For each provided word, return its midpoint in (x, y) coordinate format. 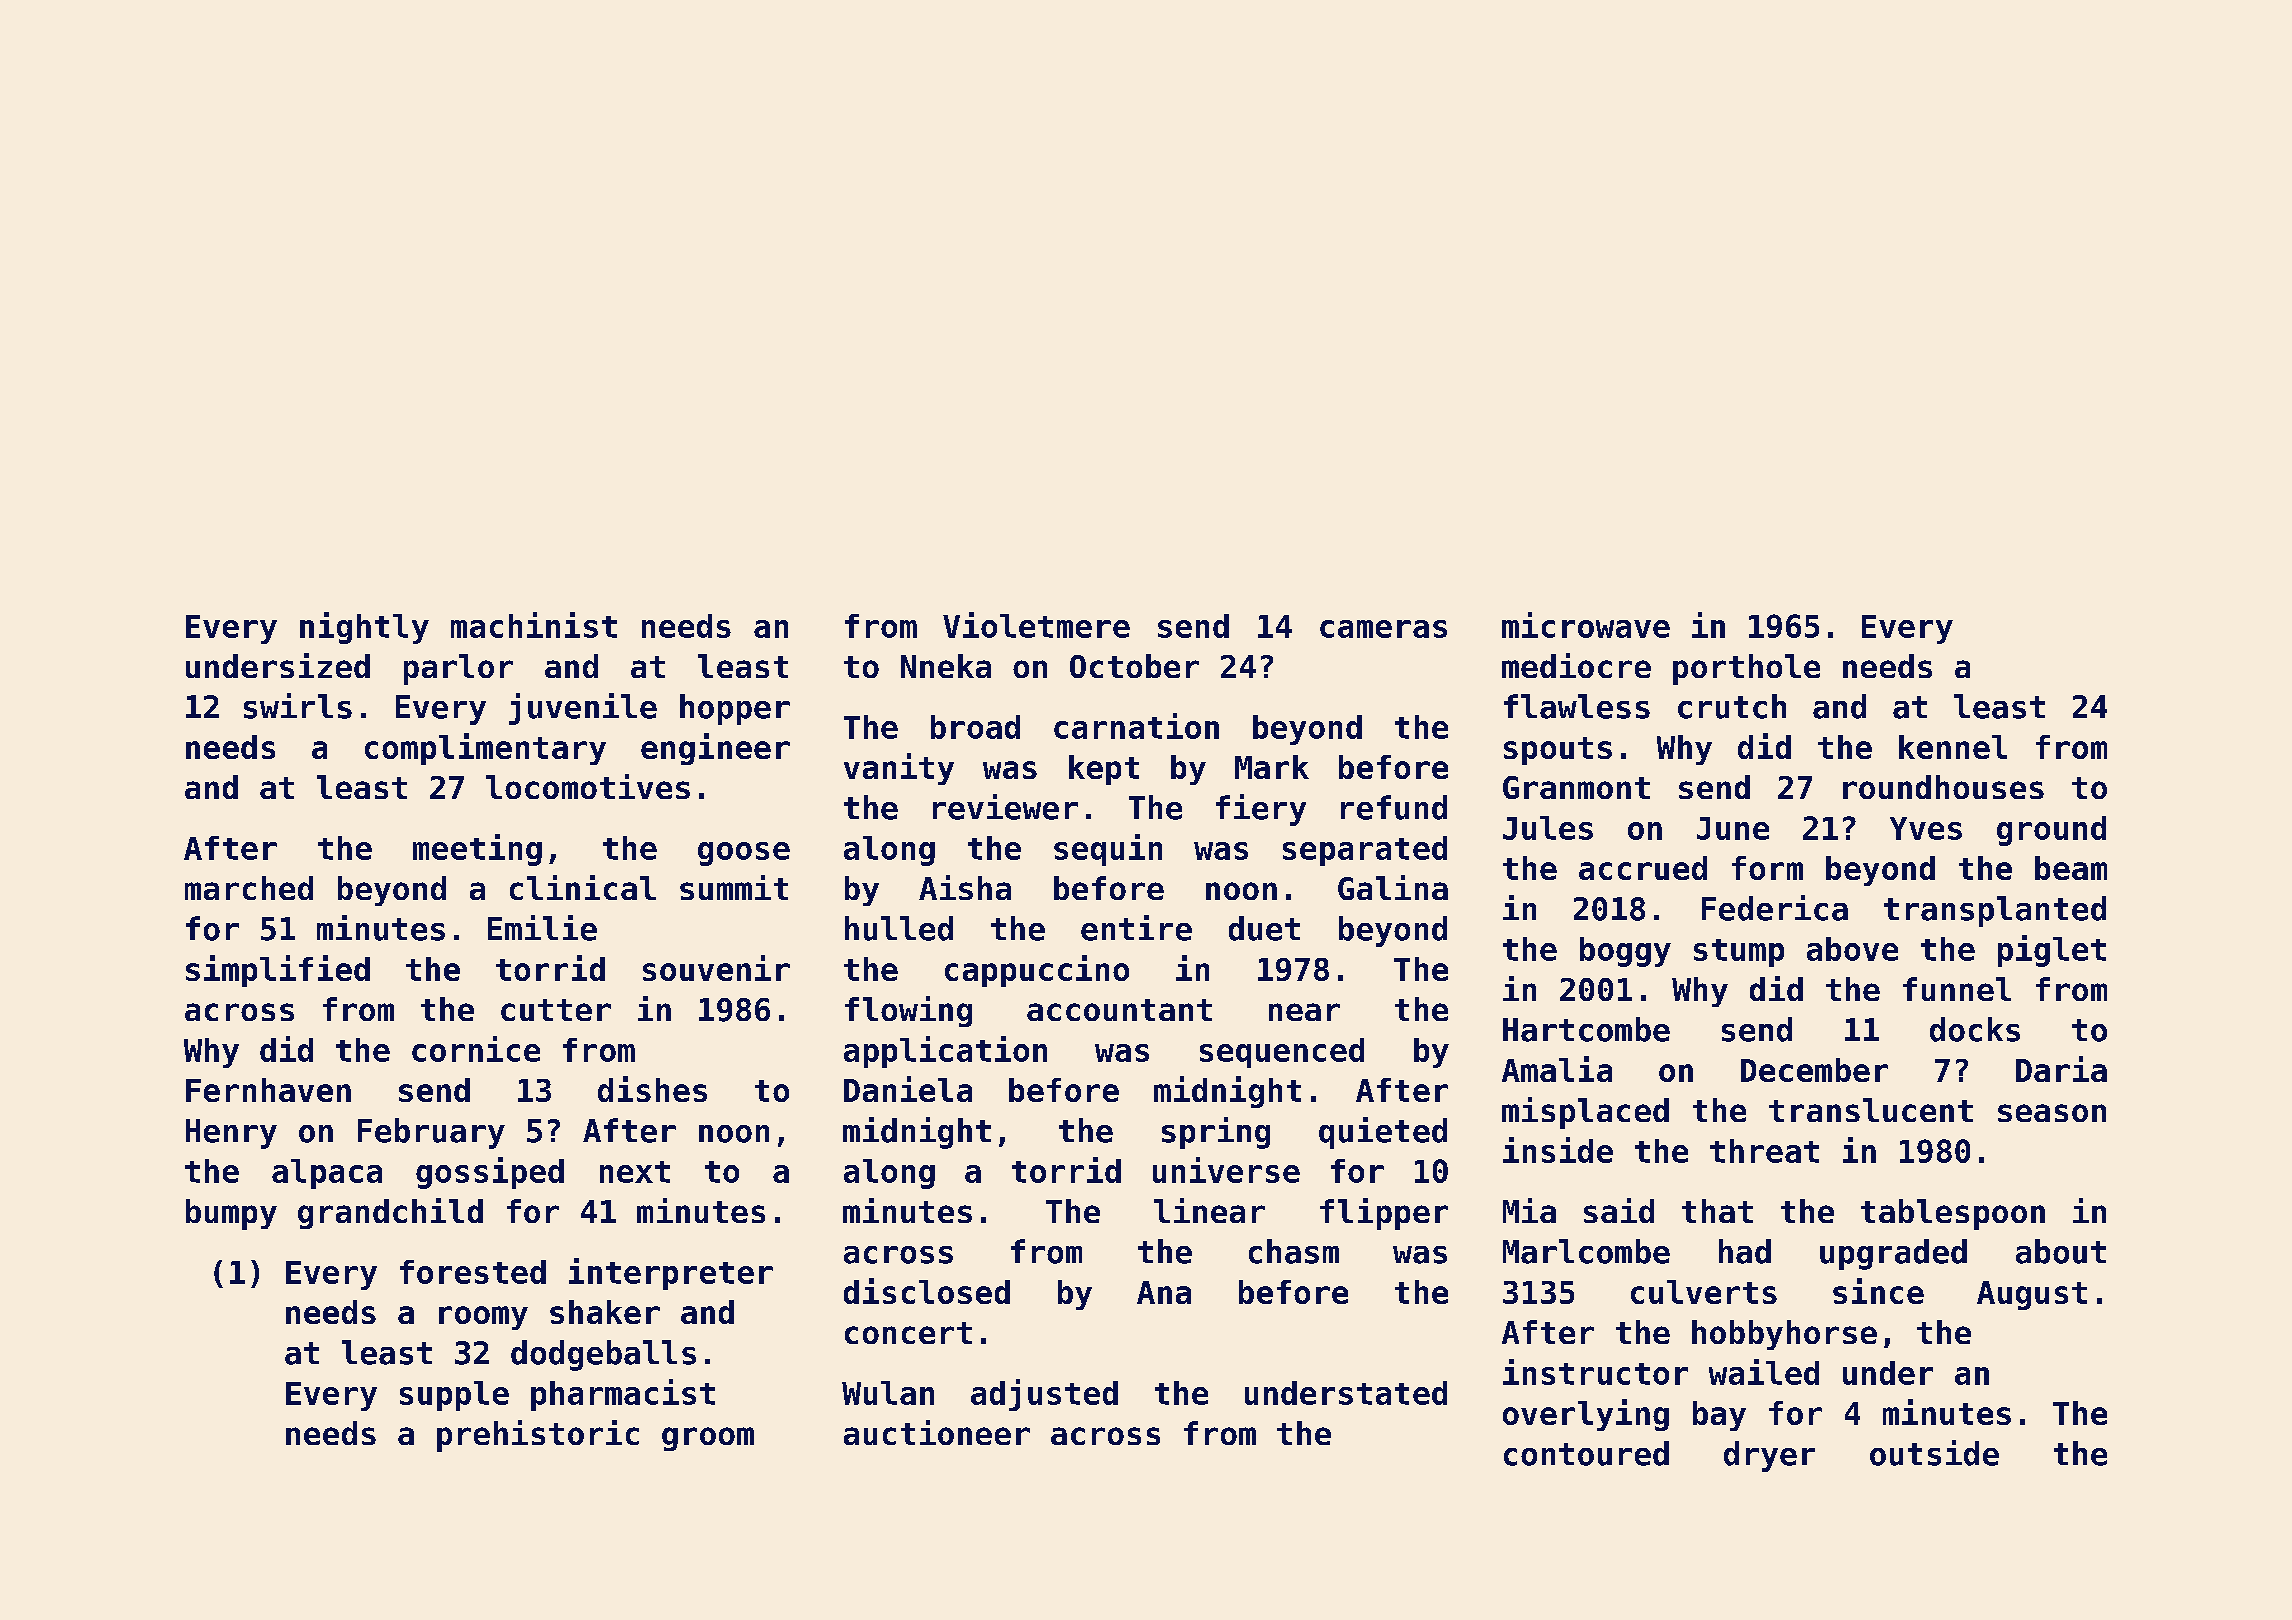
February (431, 1133)
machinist (534, 625)
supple (454, 1396)
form (1767, 868)
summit (734, 887)
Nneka (946, 666)
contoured (1586, 1453)
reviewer (1005, 807)
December (1814, 1070)
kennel (1953, 747)
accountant (1119, 1010)
